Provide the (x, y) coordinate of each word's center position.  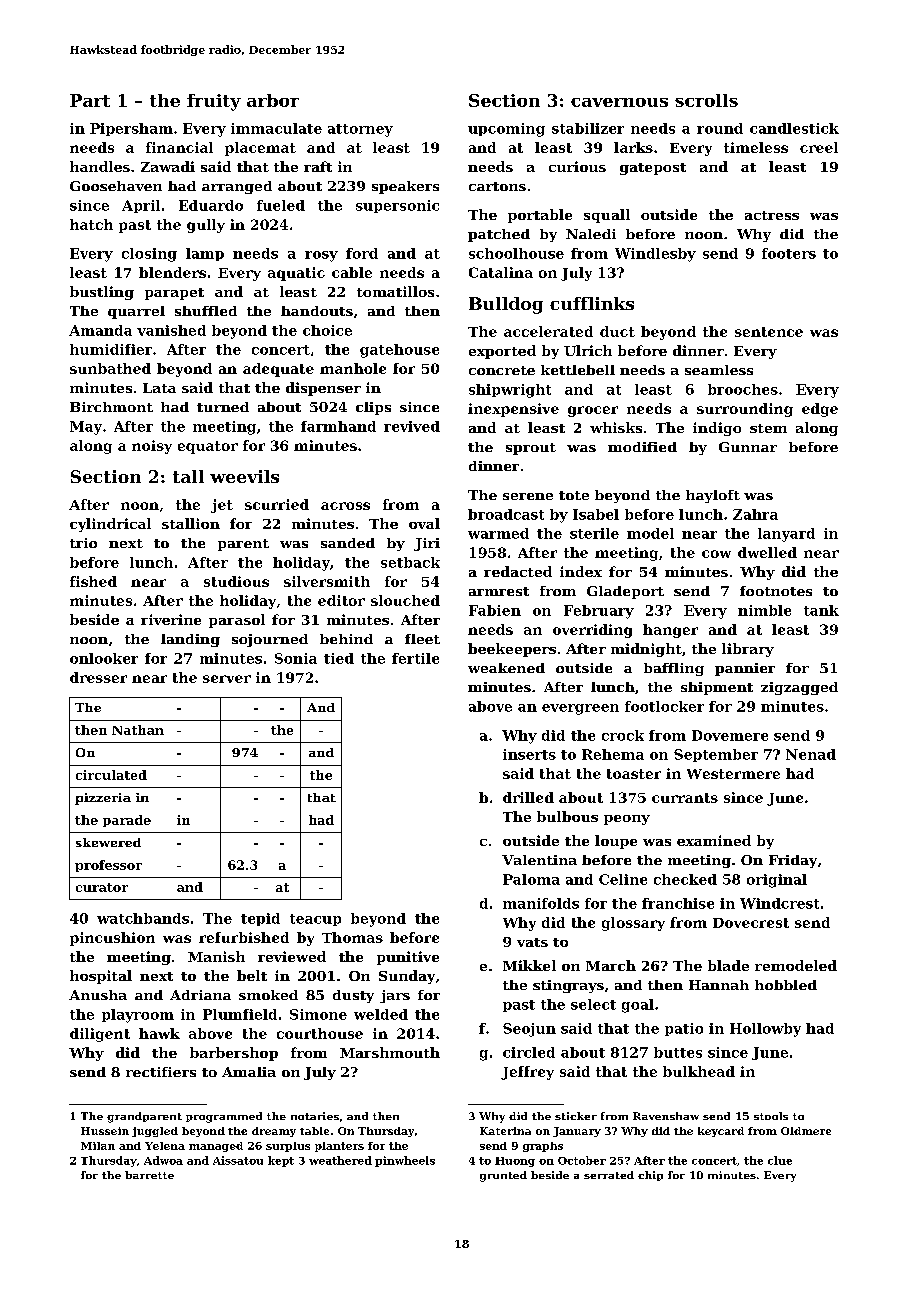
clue (780, 1160)
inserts (529, 754)
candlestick (794, 128)
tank (821, 610)
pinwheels (405, 1161)
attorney (360, 130)
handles (100, 166)
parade (127, 821)
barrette (149, 1175)
